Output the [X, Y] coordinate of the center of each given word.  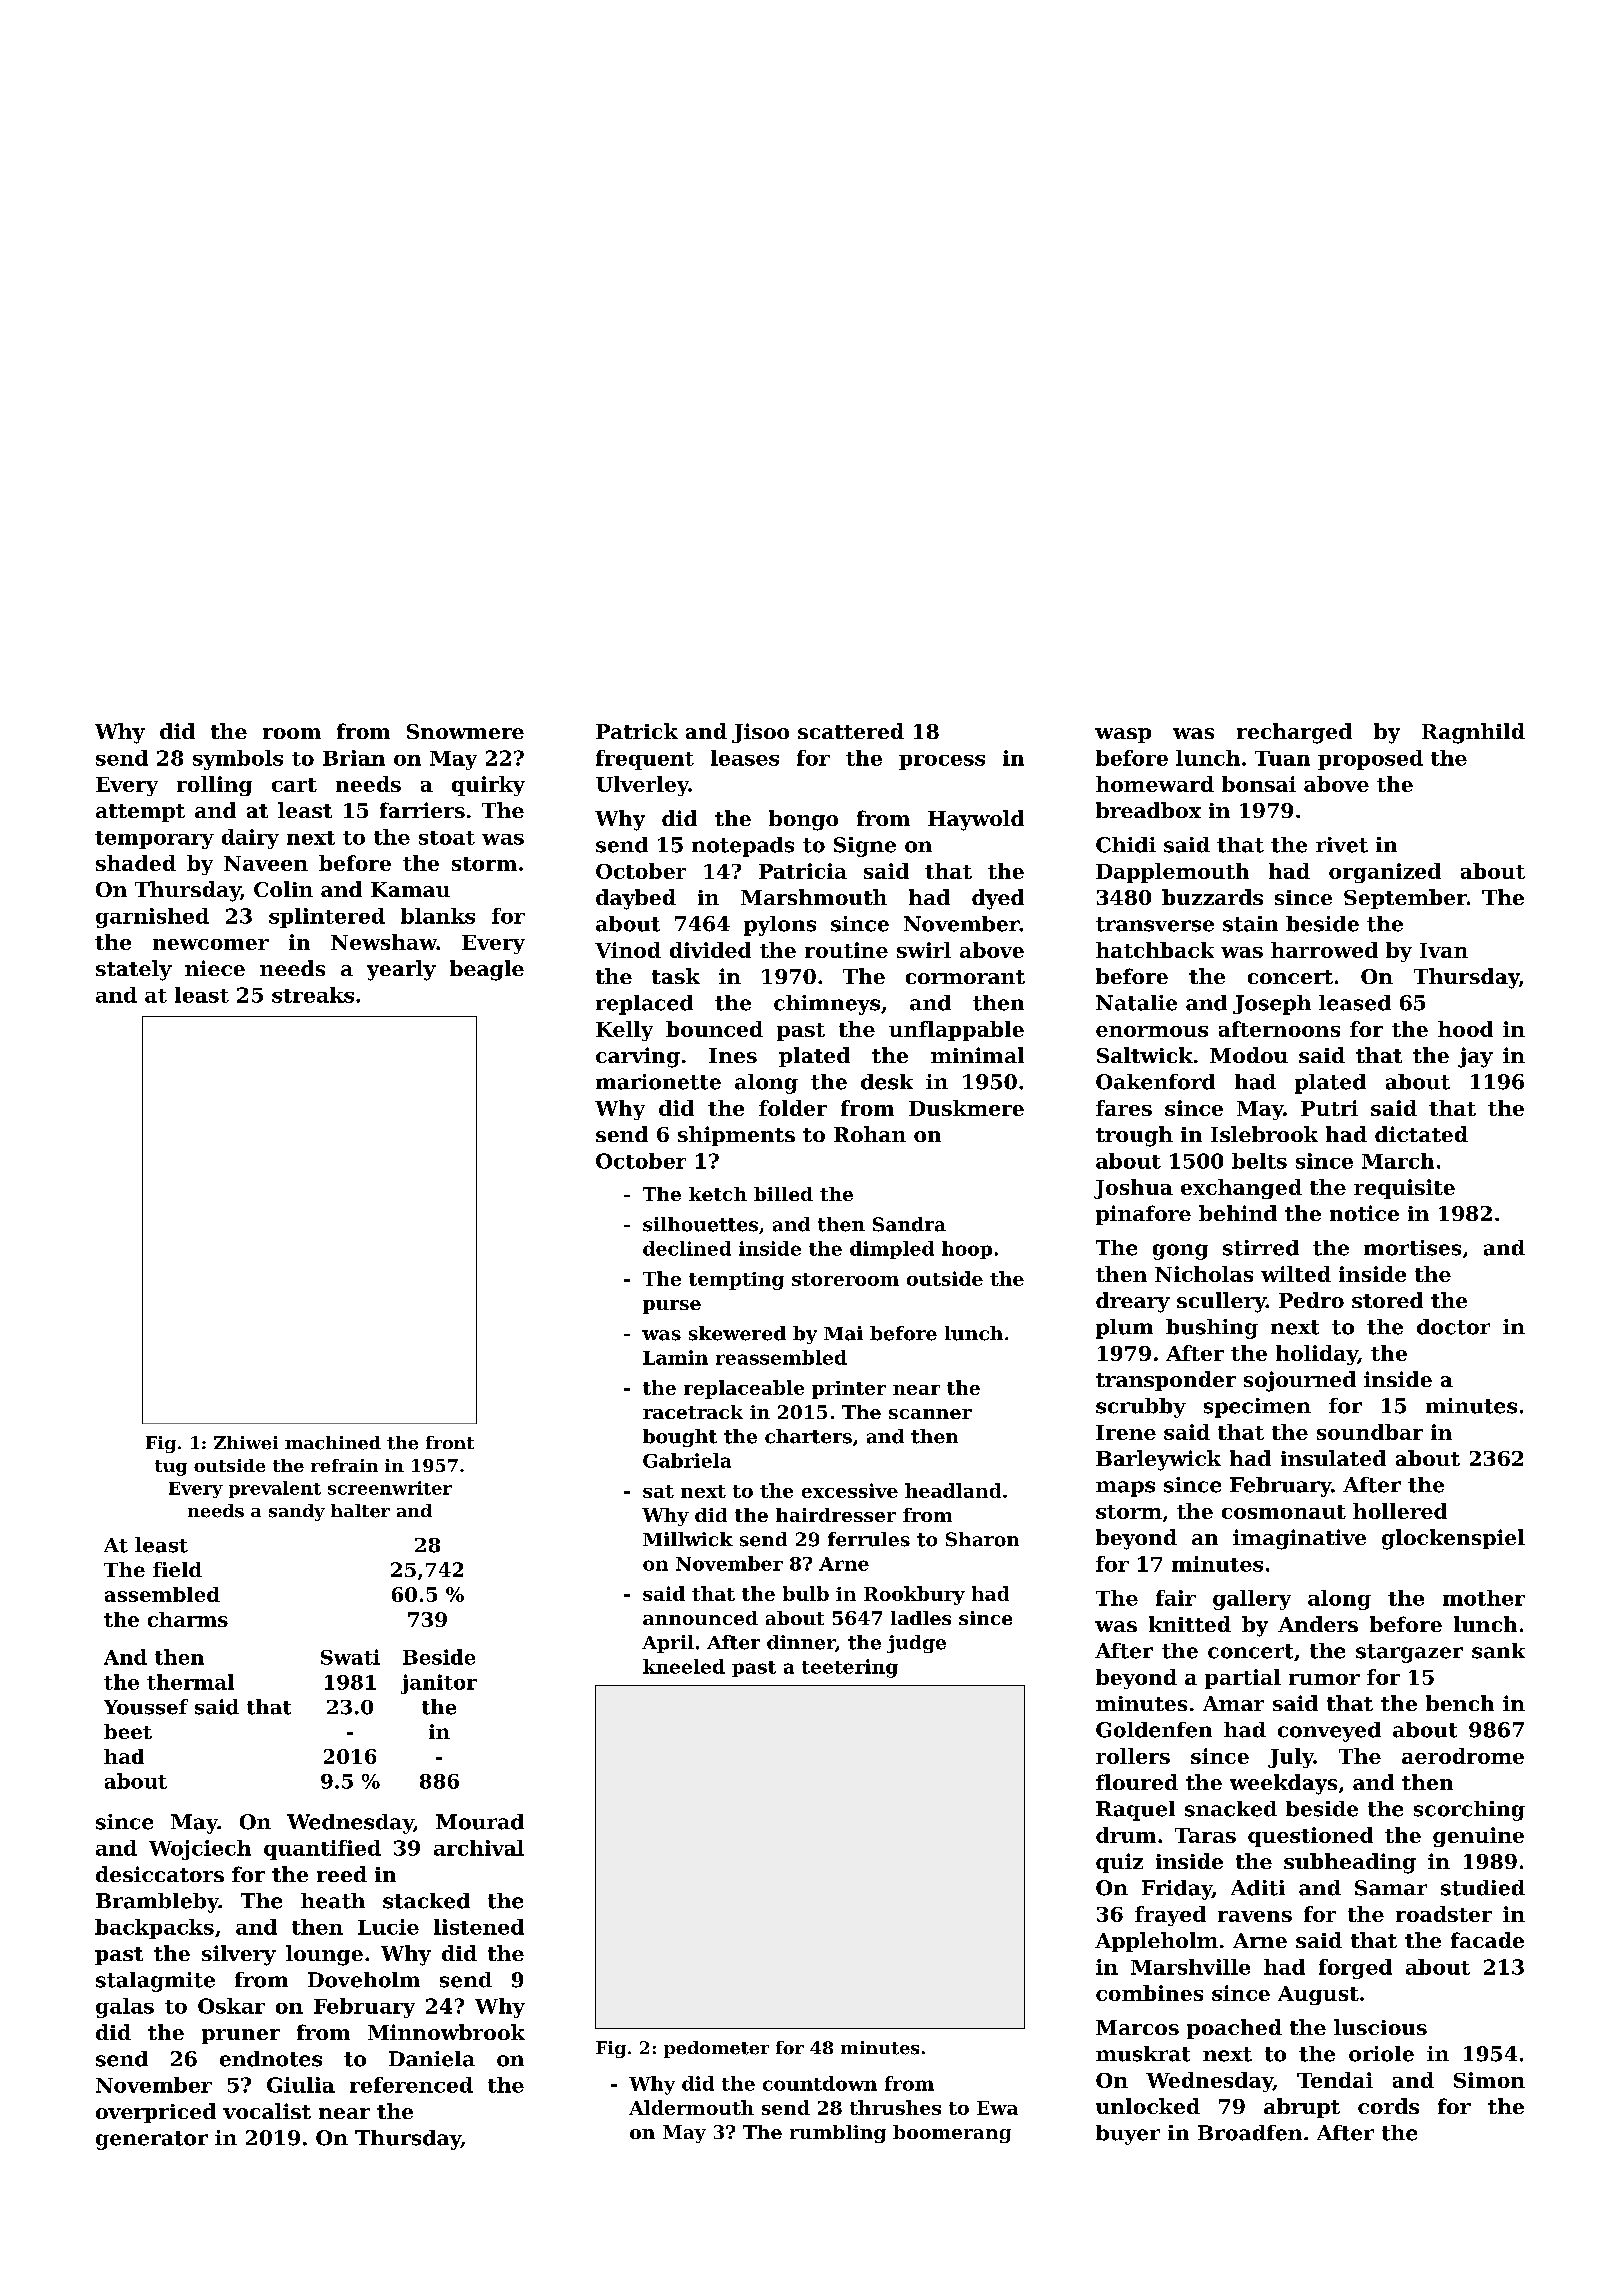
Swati [350, 1657]
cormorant [965, 977]
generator [152, 2140]
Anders [1318, 1624]
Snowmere [465, 731]
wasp [1123, 735]
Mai [843, 1333]
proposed [1370, 760]
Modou [1249, 1055]
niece [215, 968]
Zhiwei [246, 1443]
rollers [1133, 1756]
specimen [1257, 1408]
